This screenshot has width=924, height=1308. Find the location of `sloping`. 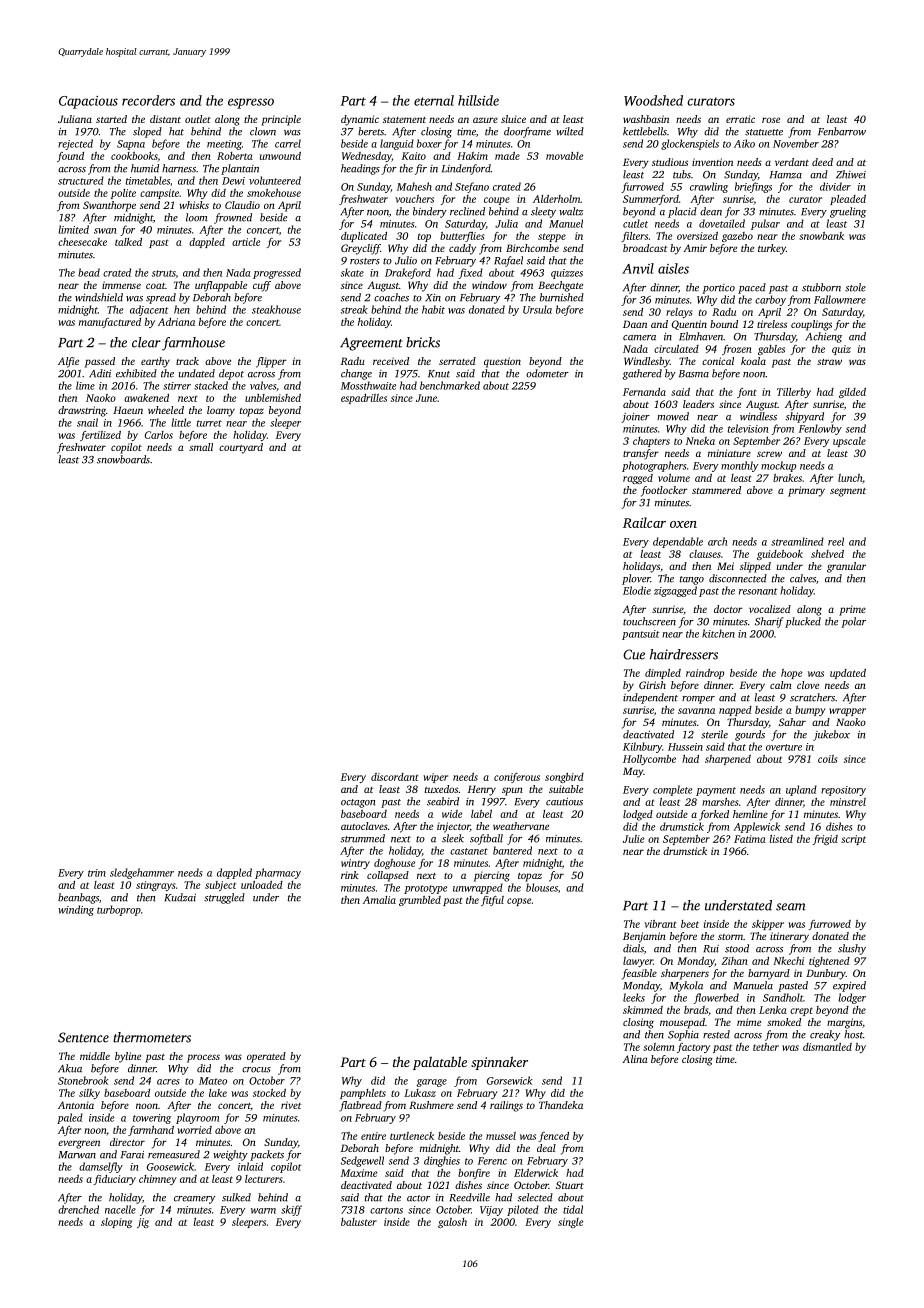

sloping is located at coordinates (116, 1223).
